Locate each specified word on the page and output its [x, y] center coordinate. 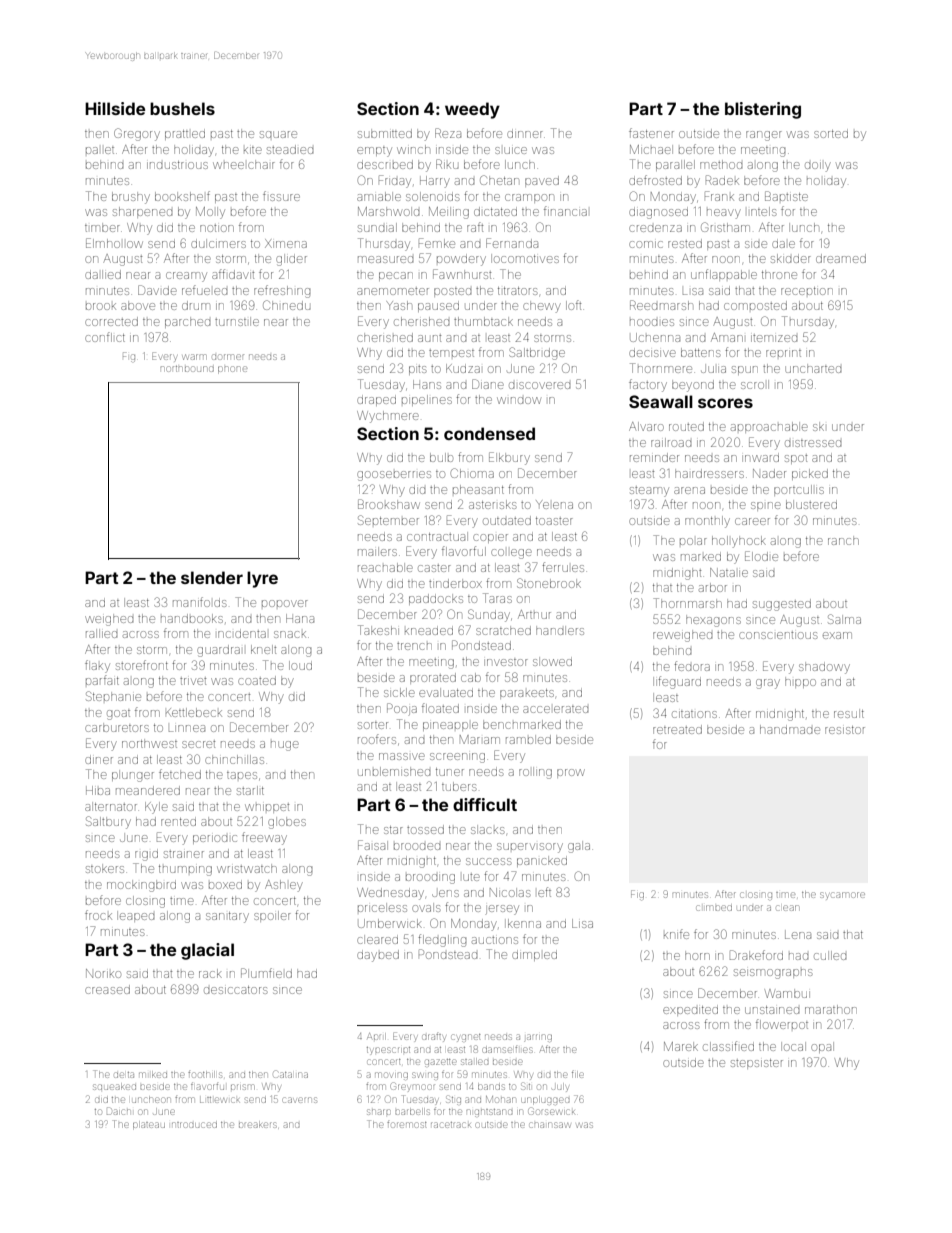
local [793, 1046]
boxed [225, 884]
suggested [782, 605]
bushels [182, 108]
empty [374, 152]
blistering [763, 110]
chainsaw [550, 1125]
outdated [507, 520]
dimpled [534, 955]
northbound [187, 369]
